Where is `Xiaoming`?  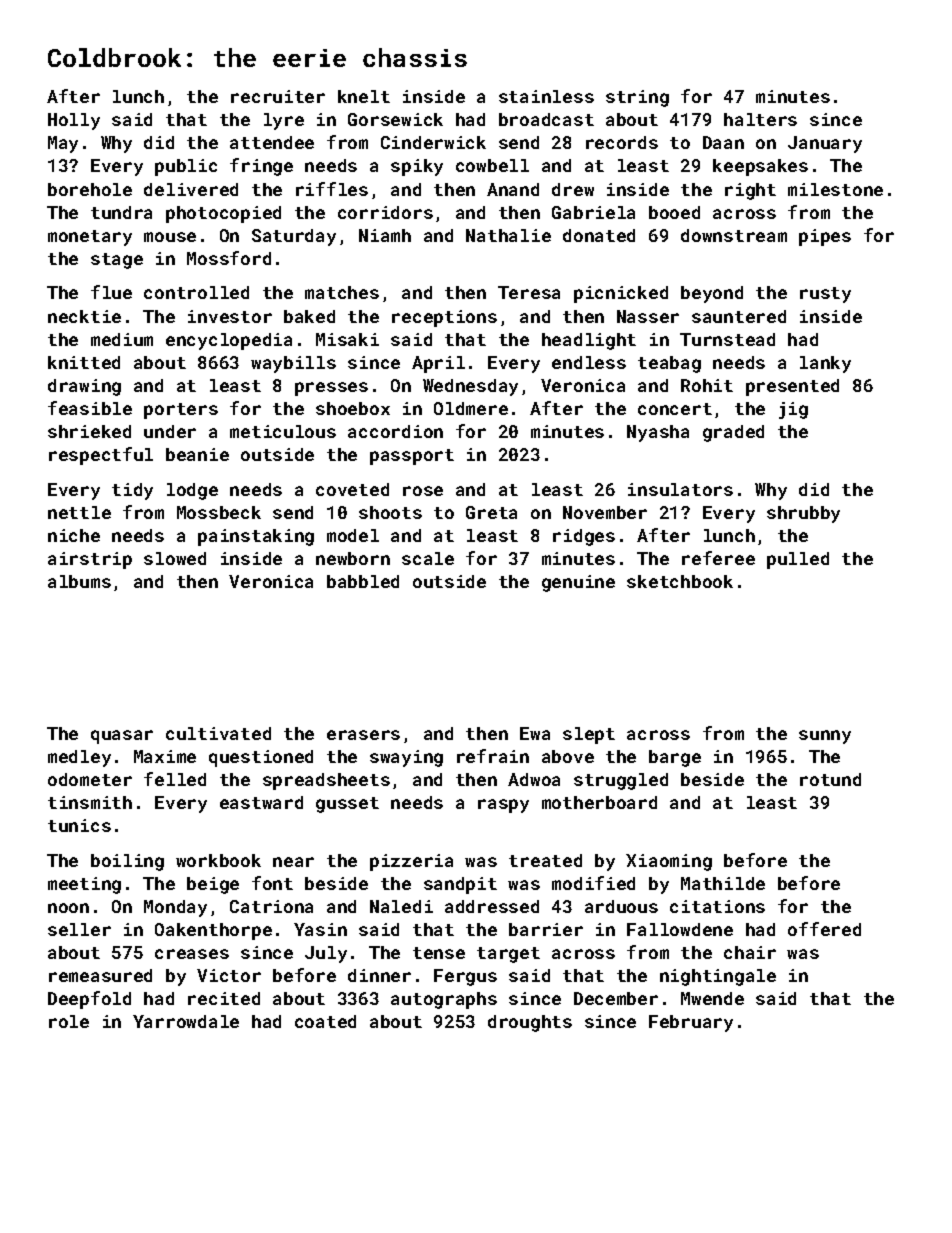
Xiaoming is located at coordinates (669, 862).
